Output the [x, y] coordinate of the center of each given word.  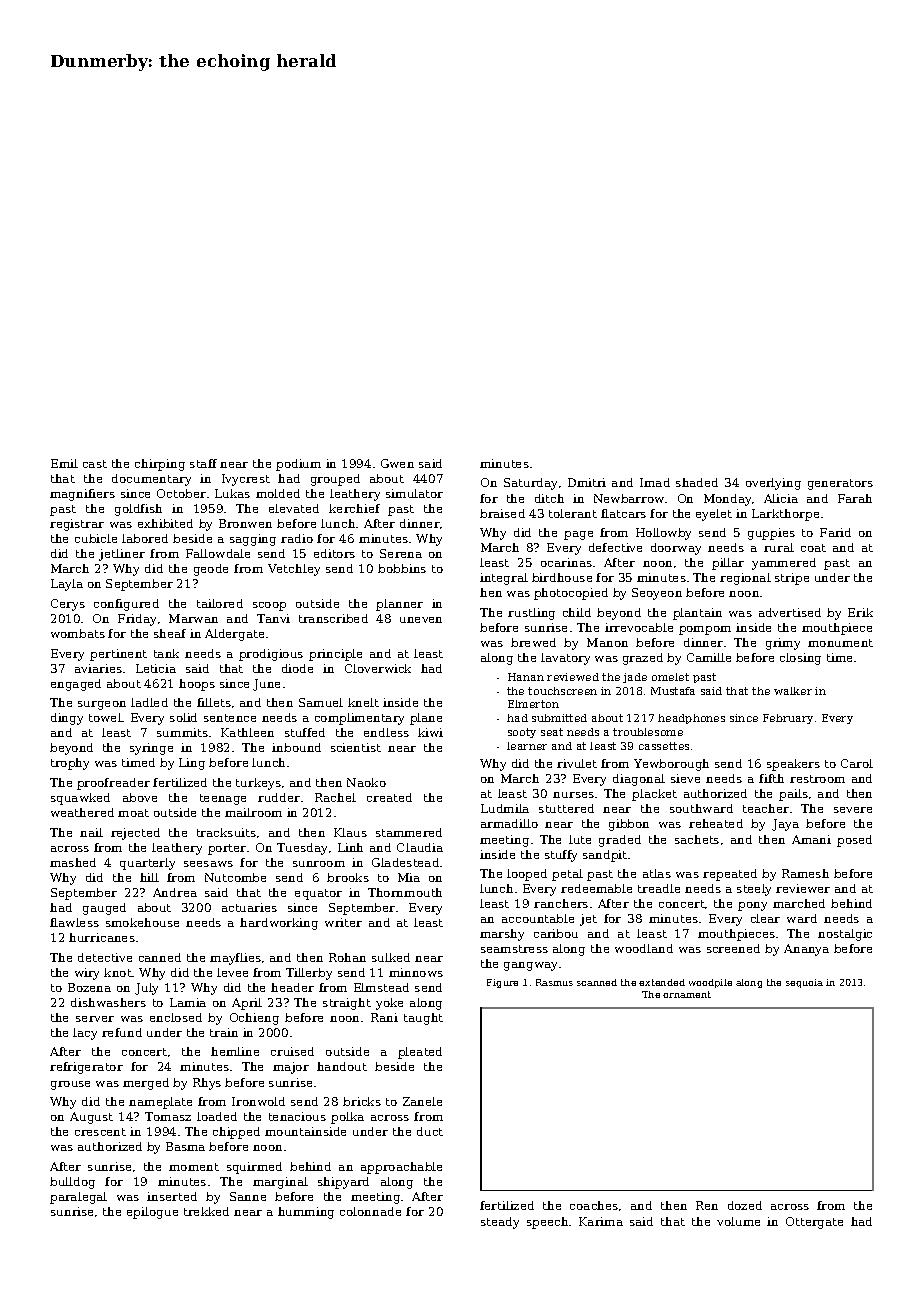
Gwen [397, 463]
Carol [857, 763]
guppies [771, 534]
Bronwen [245, 523]
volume [738, 1221]
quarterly [147, 864]
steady [500, 1223]
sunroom [319, 864]
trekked [206, 1211]
